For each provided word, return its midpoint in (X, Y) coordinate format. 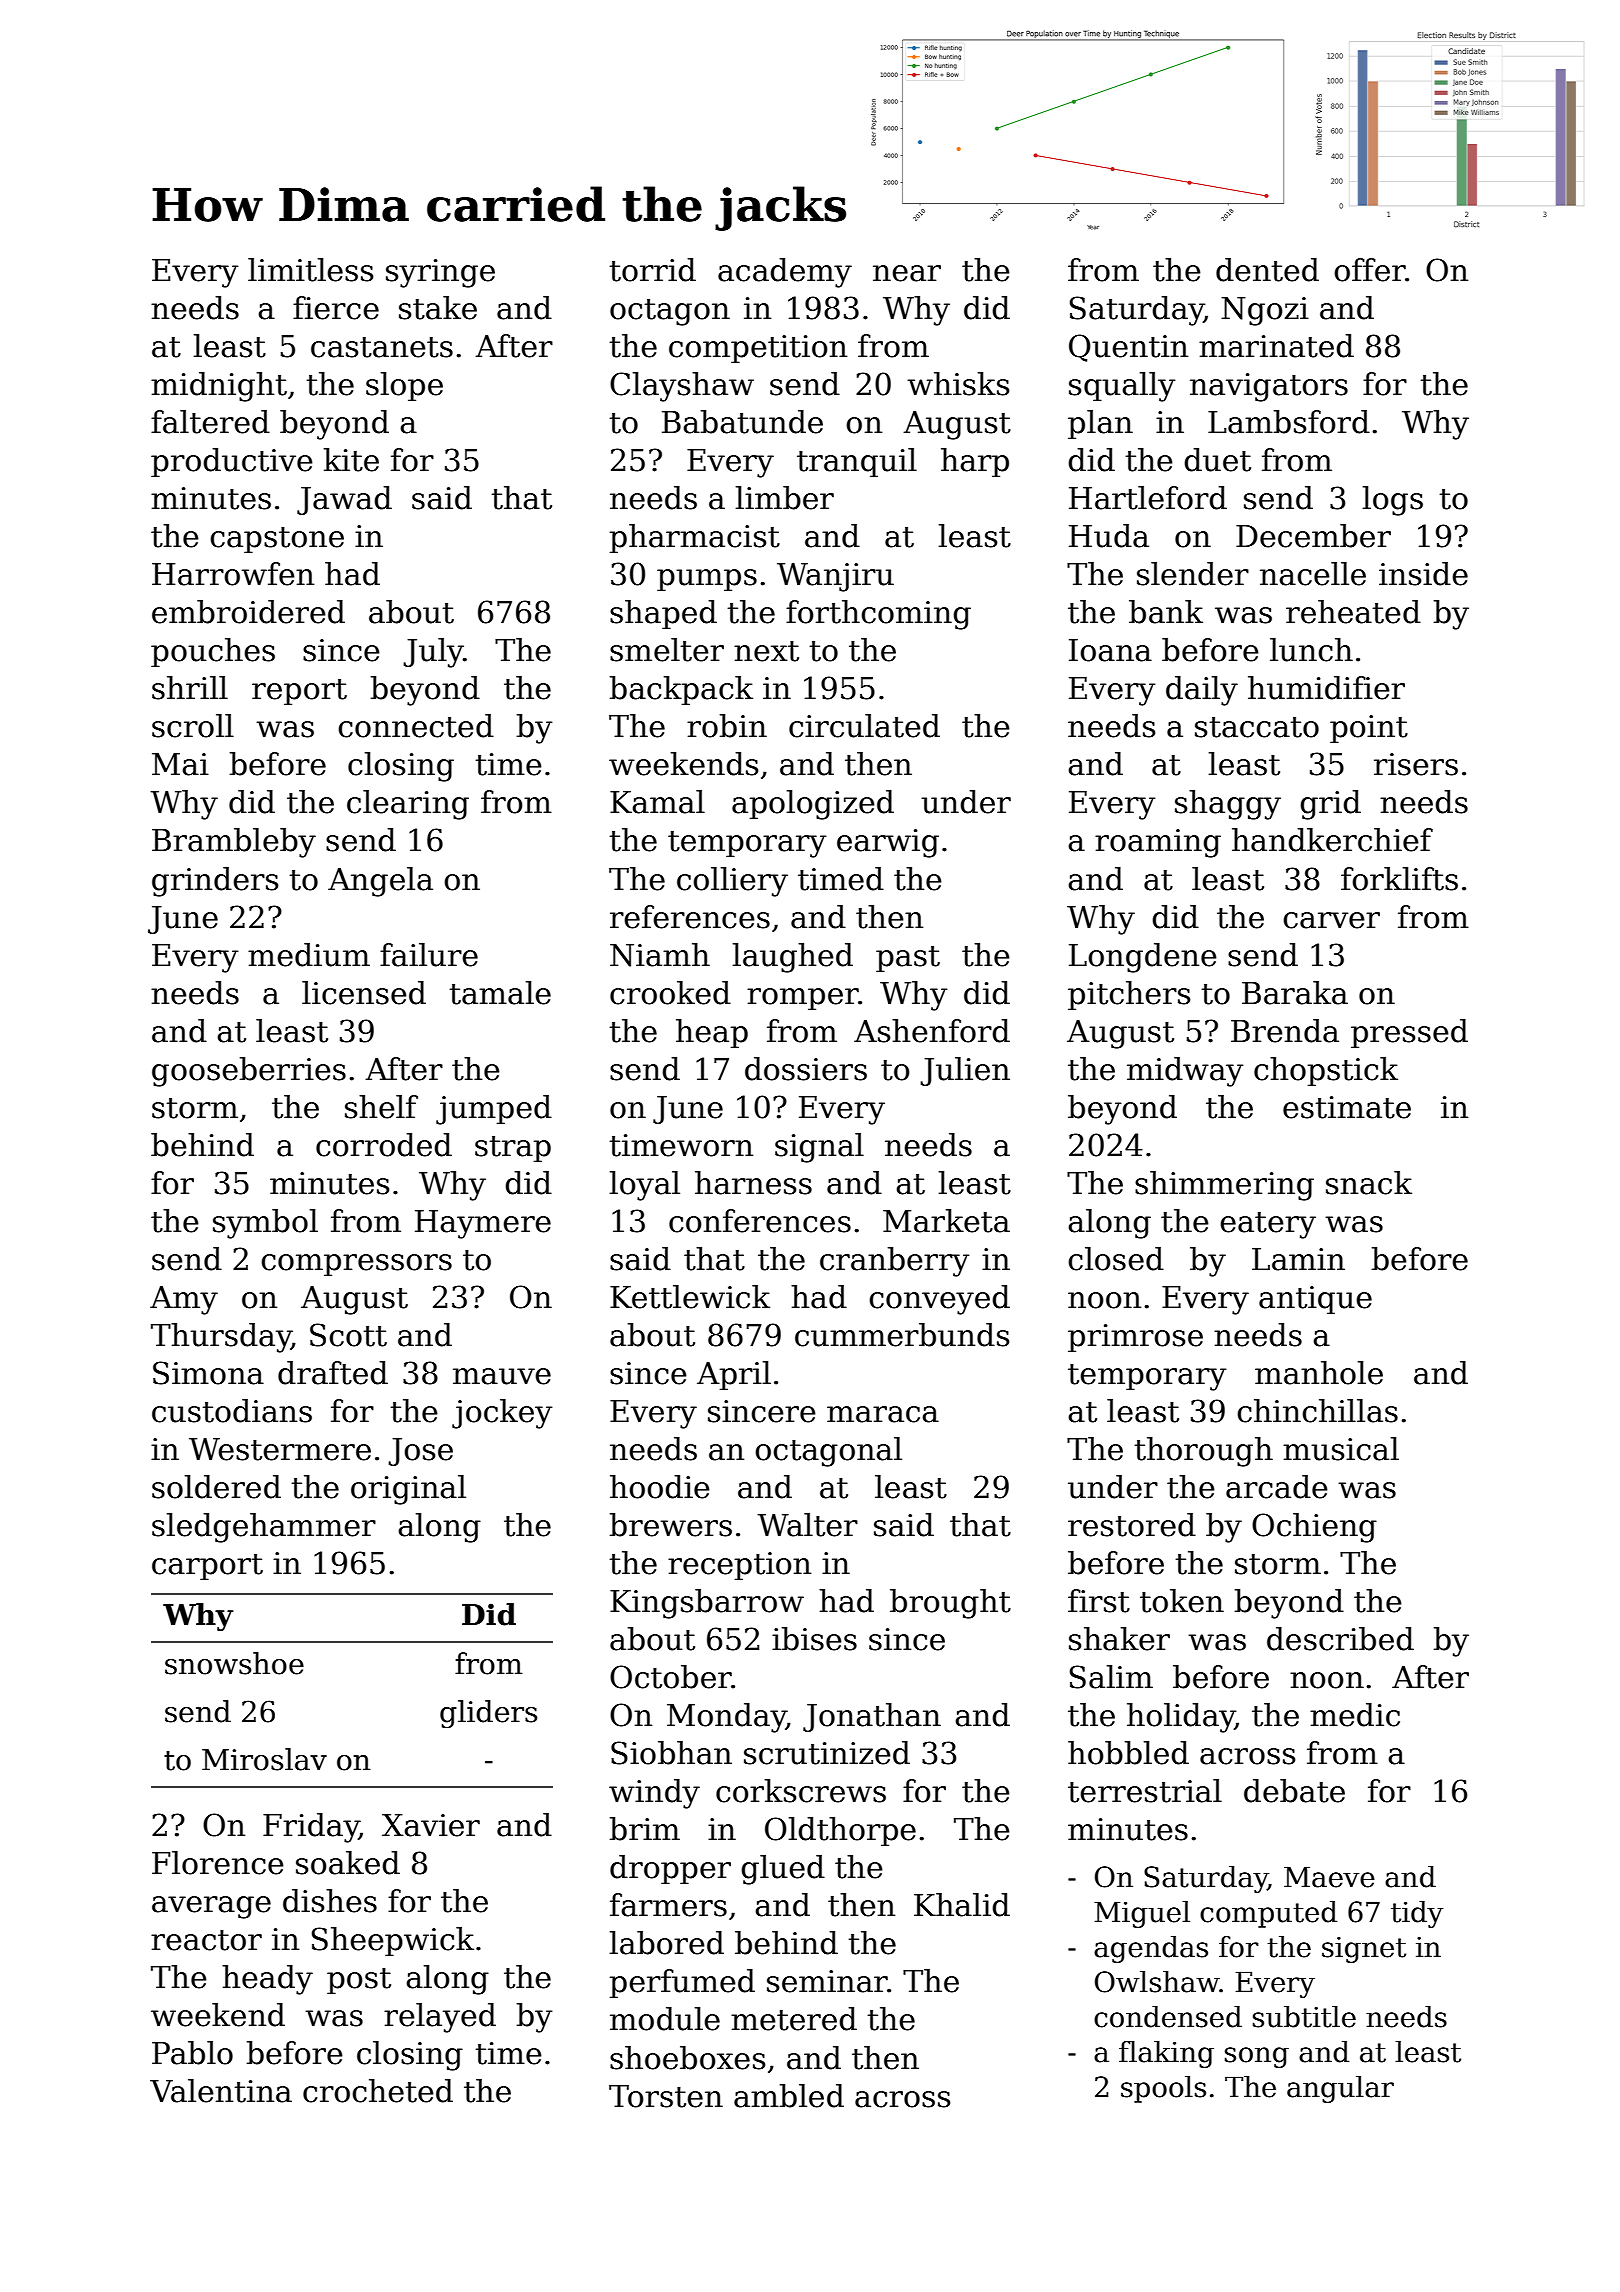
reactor (206, 1940)
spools (1163, 2089)
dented (1267, 270)
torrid (653, 270)
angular (1340, 2089)
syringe (440, 273)
